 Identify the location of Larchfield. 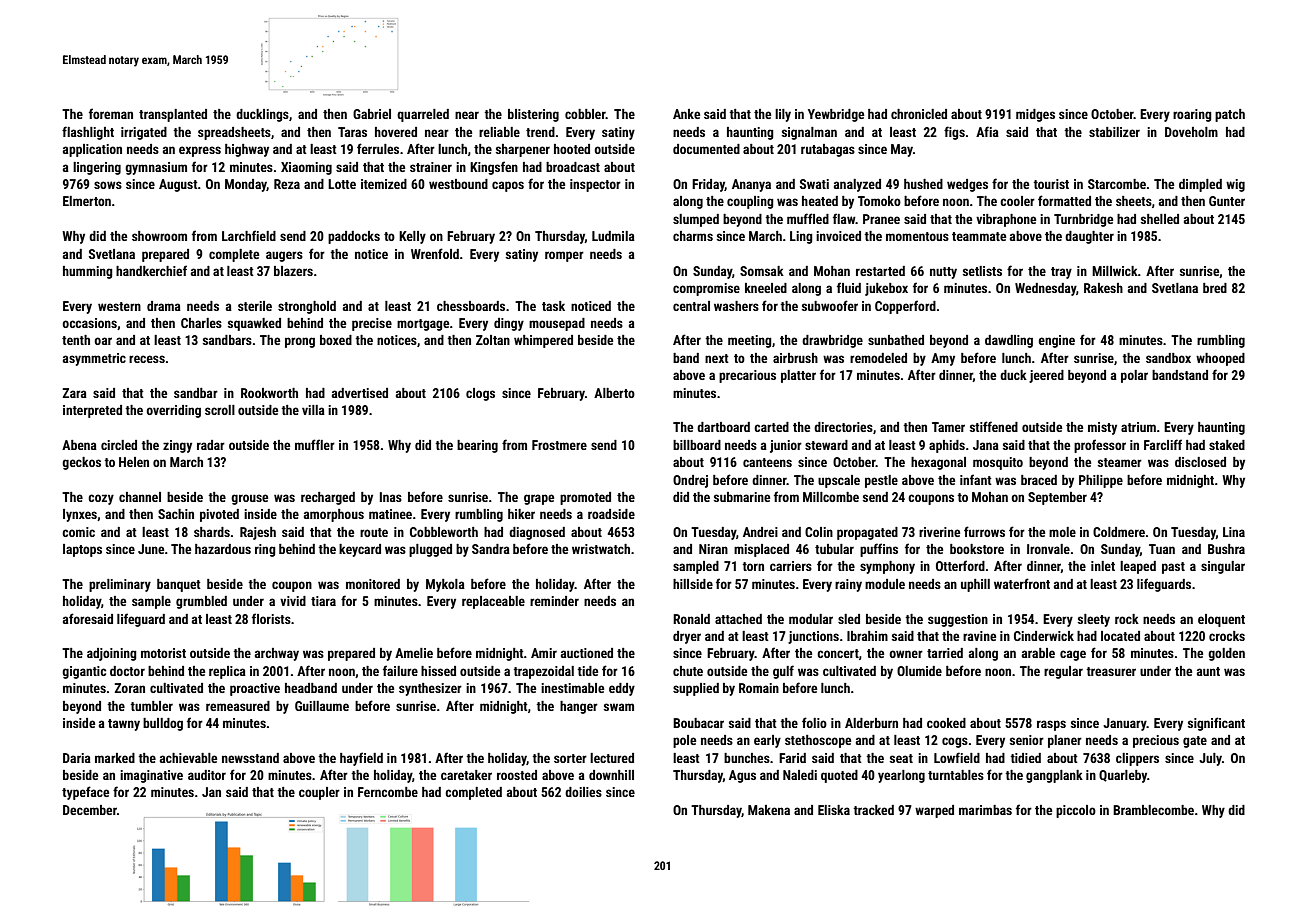
(249, 235).
